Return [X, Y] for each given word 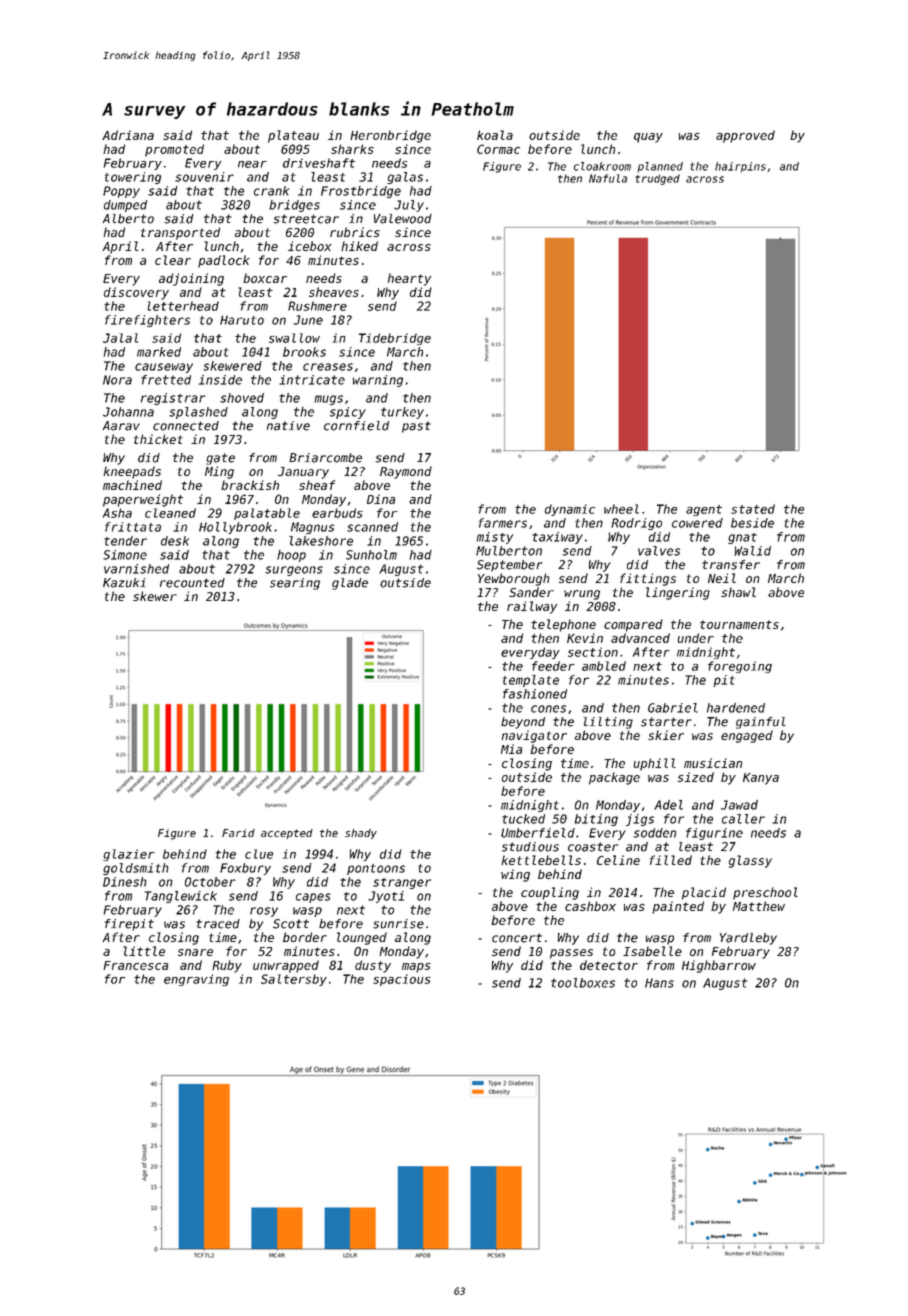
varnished [136, 569]
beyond [523, 723]
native [288, 426]
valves [659, 551]
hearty [410, 279]
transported [180, 233]
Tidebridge [395, 339]
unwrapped [286, 966]
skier [666, 735]
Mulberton [509, 551]
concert [517, 938]
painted [678, 907]
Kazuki [124, 583]
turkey [402, 413]
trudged [657, 179]
